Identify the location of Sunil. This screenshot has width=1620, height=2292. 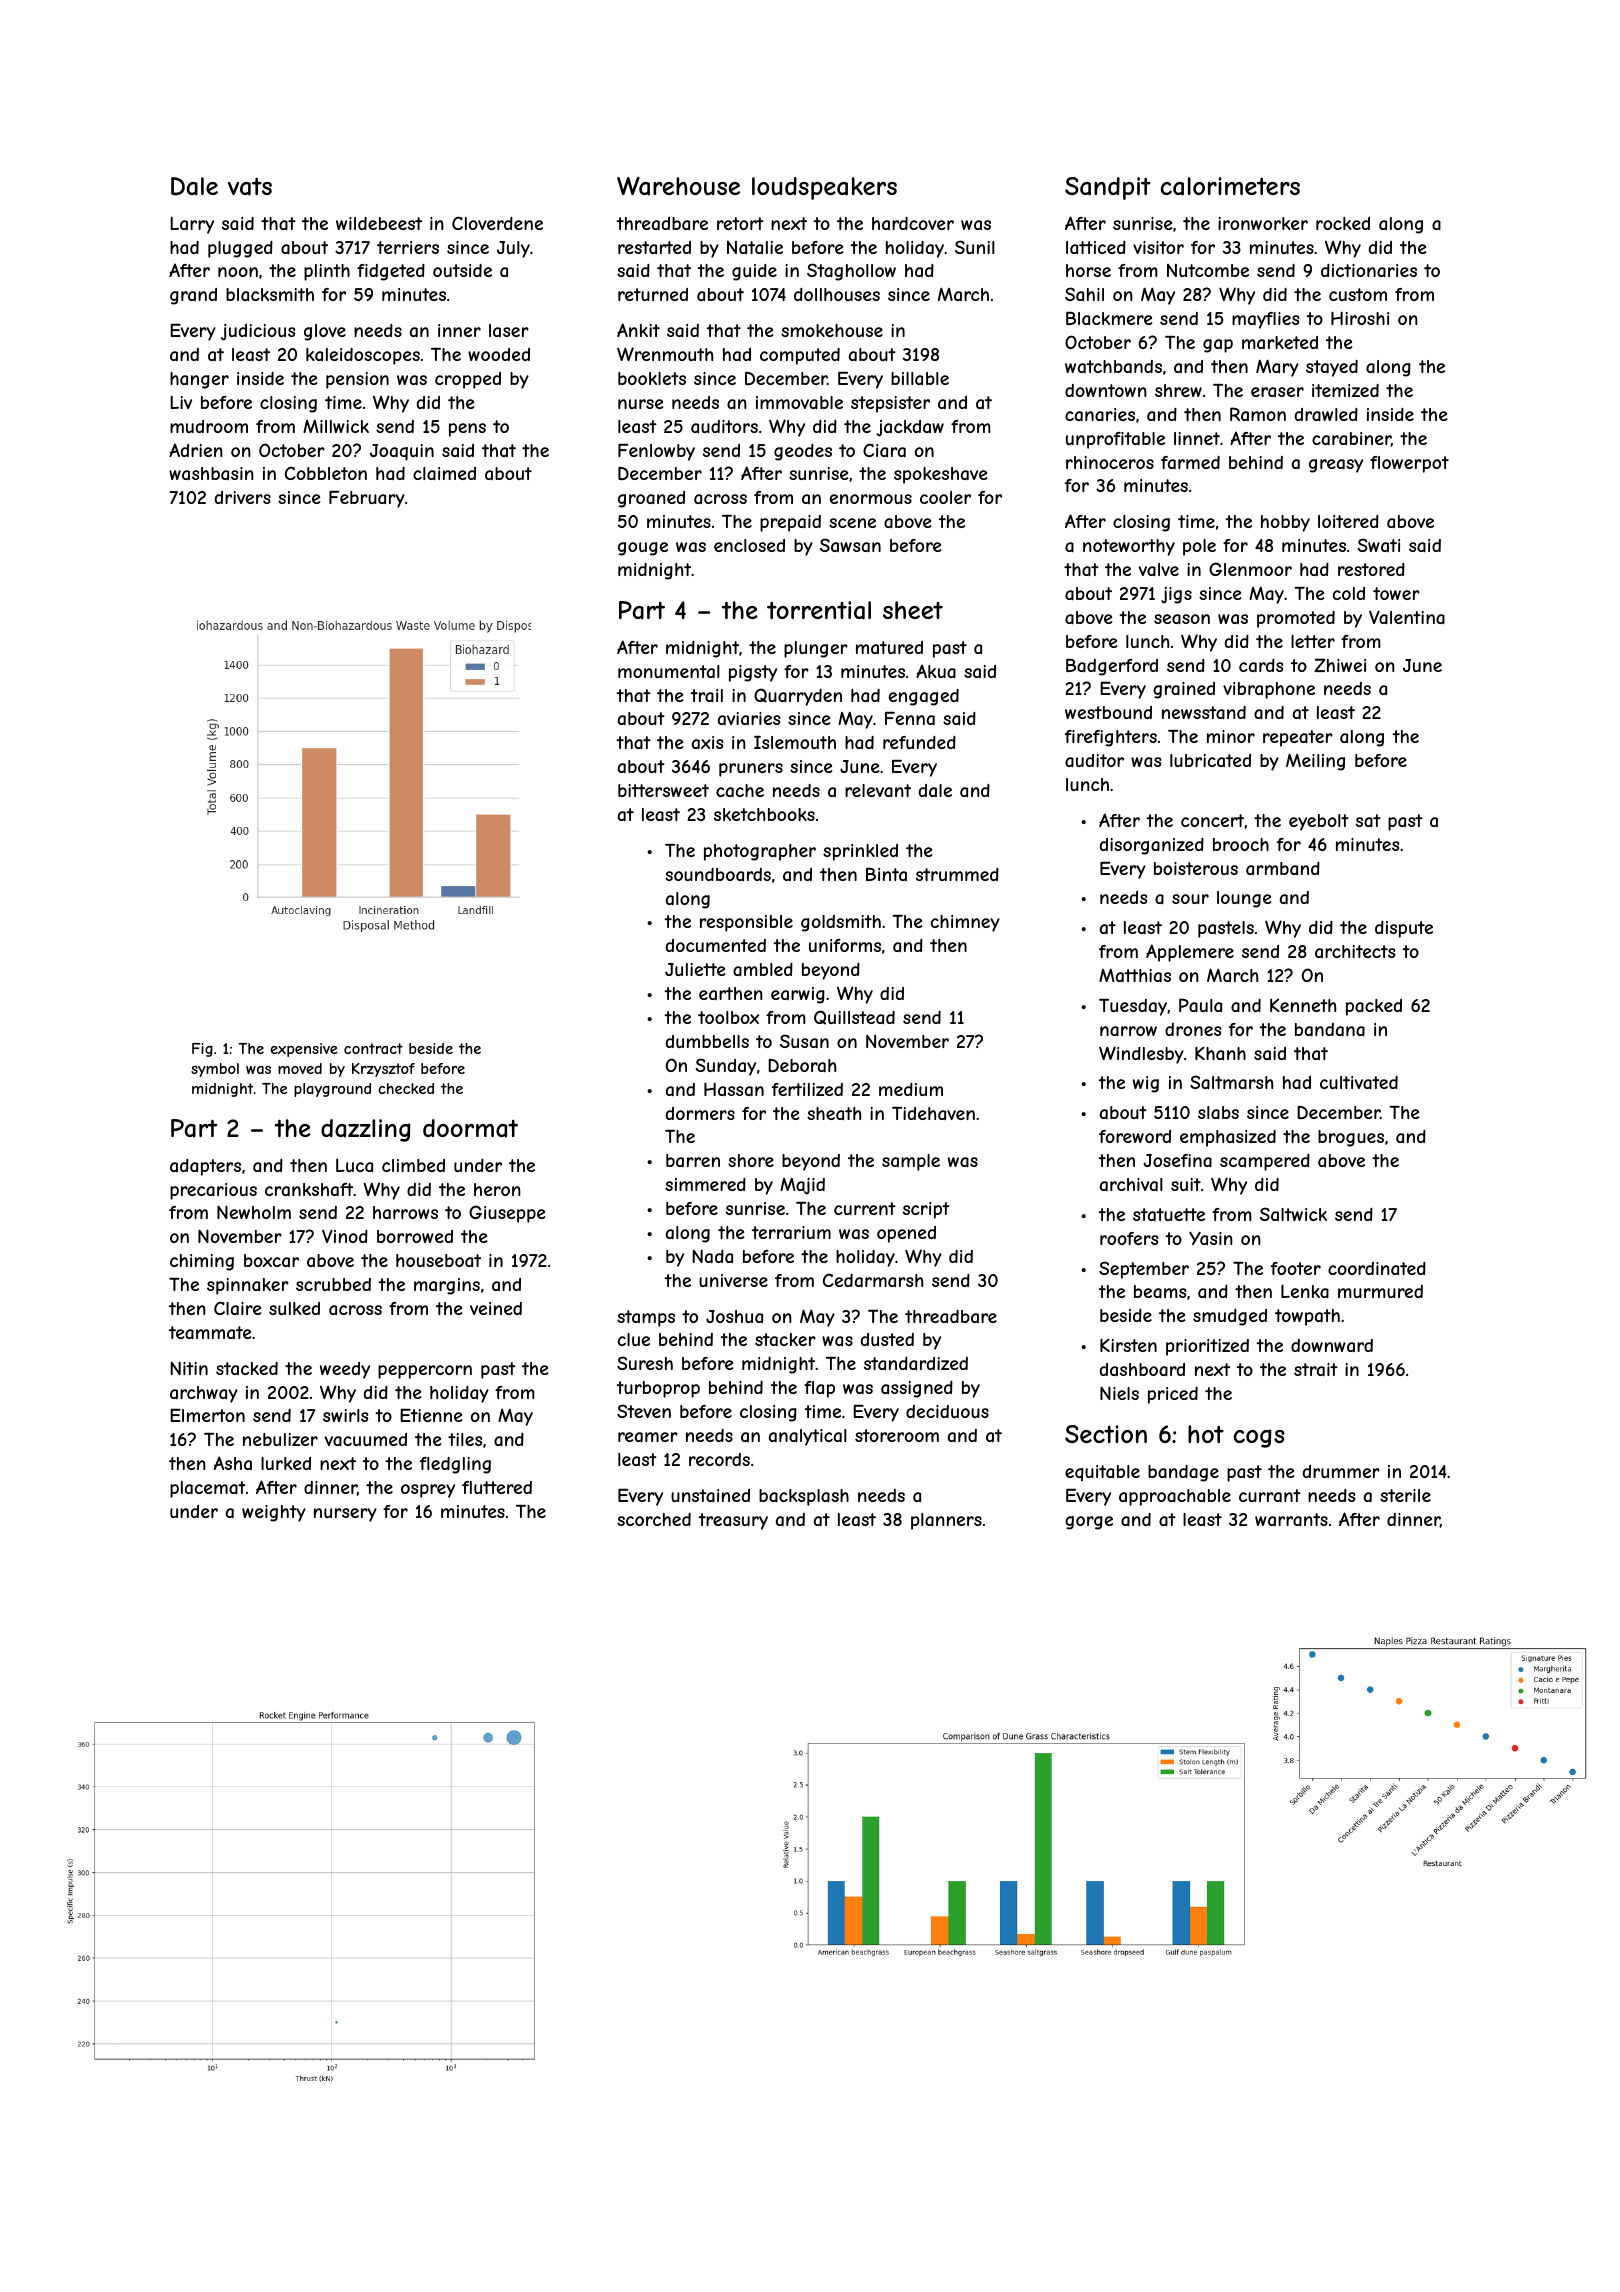
(975, 247).
